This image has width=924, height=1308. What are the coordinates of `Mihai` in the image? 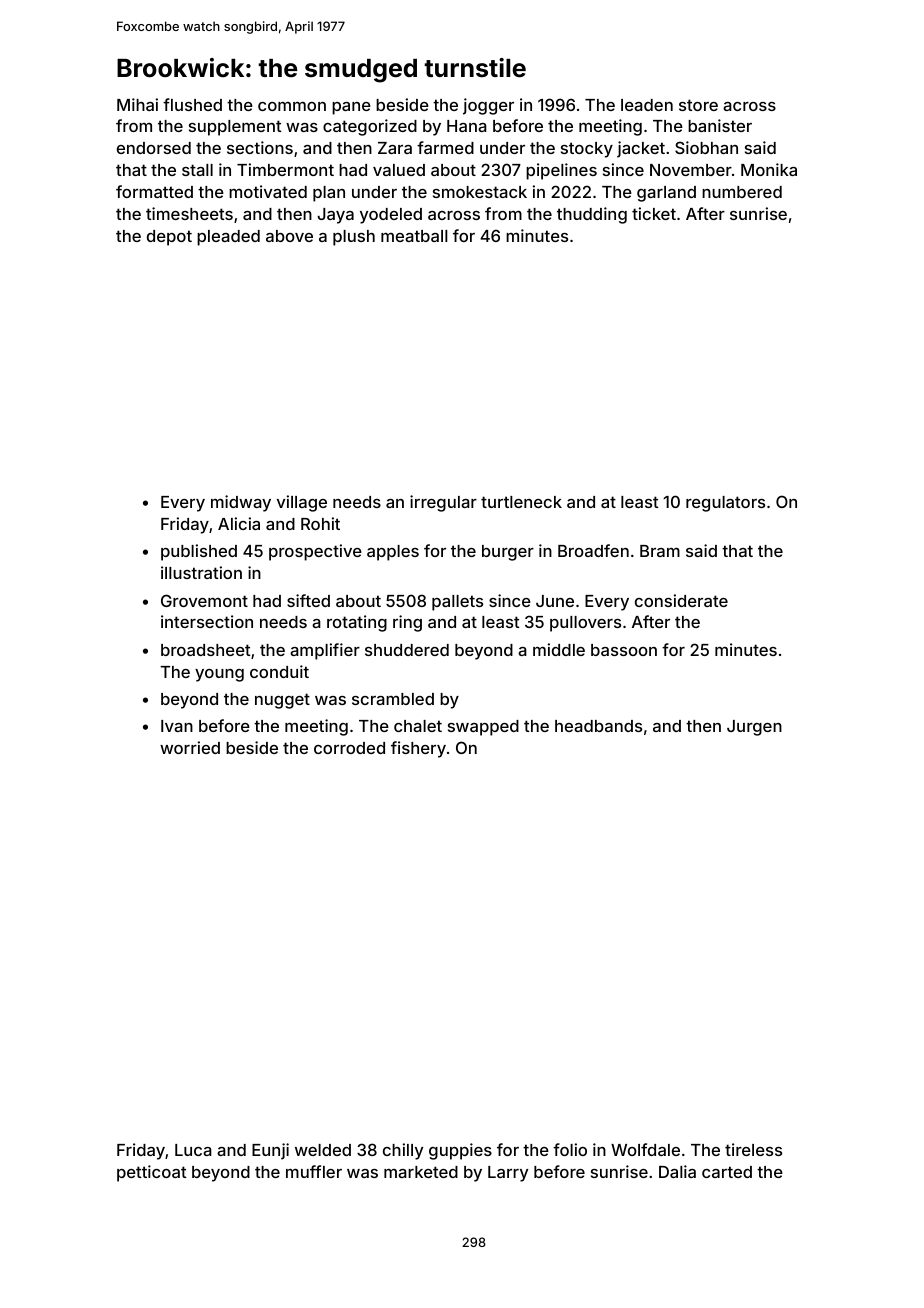 It's located at (137, 104).
